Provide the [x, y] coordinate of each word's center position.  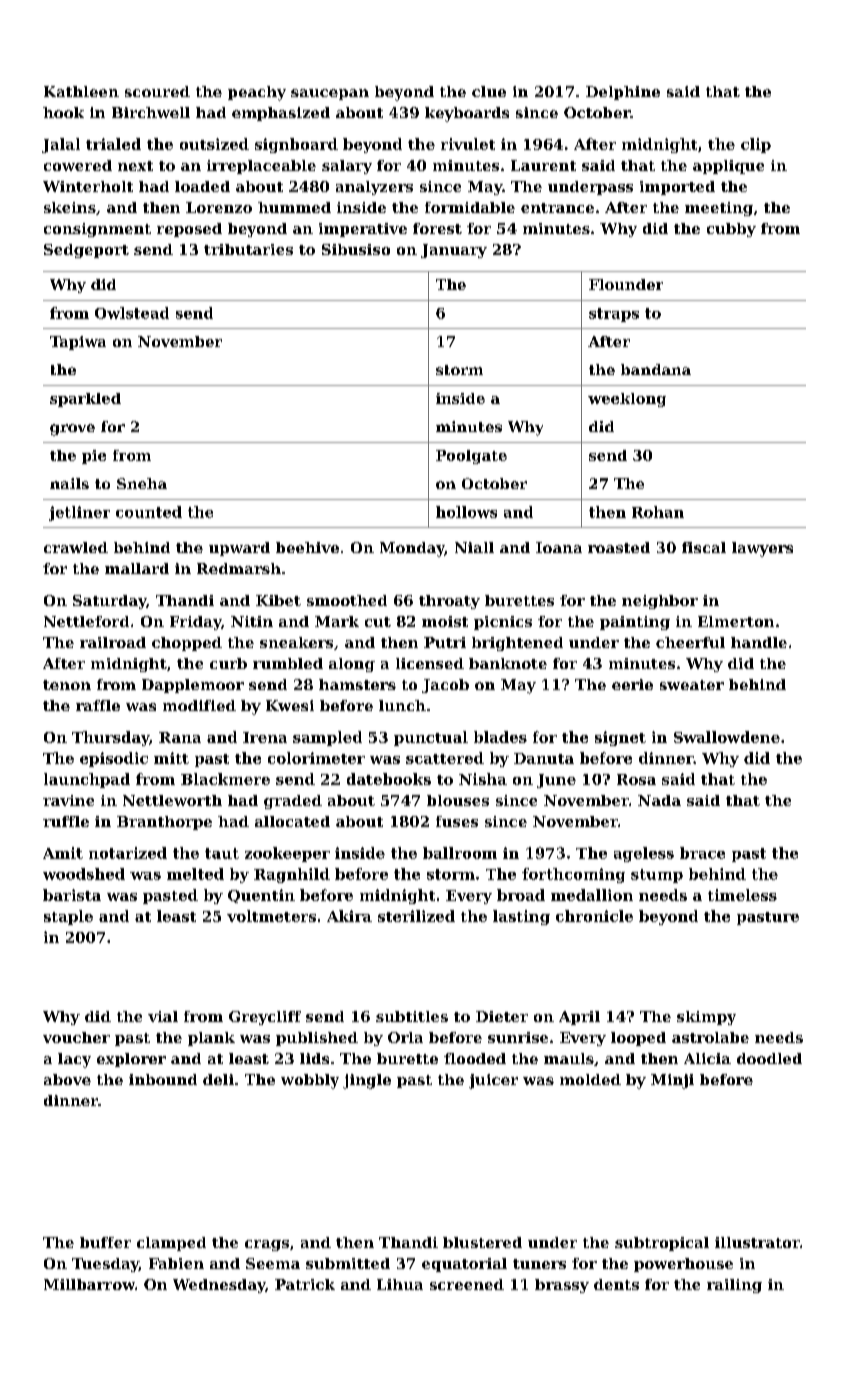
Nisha [483, 779]
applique [728, 167]
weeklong [627, 400]
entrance [557, 208]
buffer [105, 1242]
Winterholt [88, 186]
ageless [644, 854]
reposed [189, 230]
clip [756, 145]
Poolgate [471, 457]
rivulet [468, 144]
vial [163, 1016]
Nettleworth [172, 800]
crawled [76, 547]
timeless [742, 895]
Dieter [502, 1016]
